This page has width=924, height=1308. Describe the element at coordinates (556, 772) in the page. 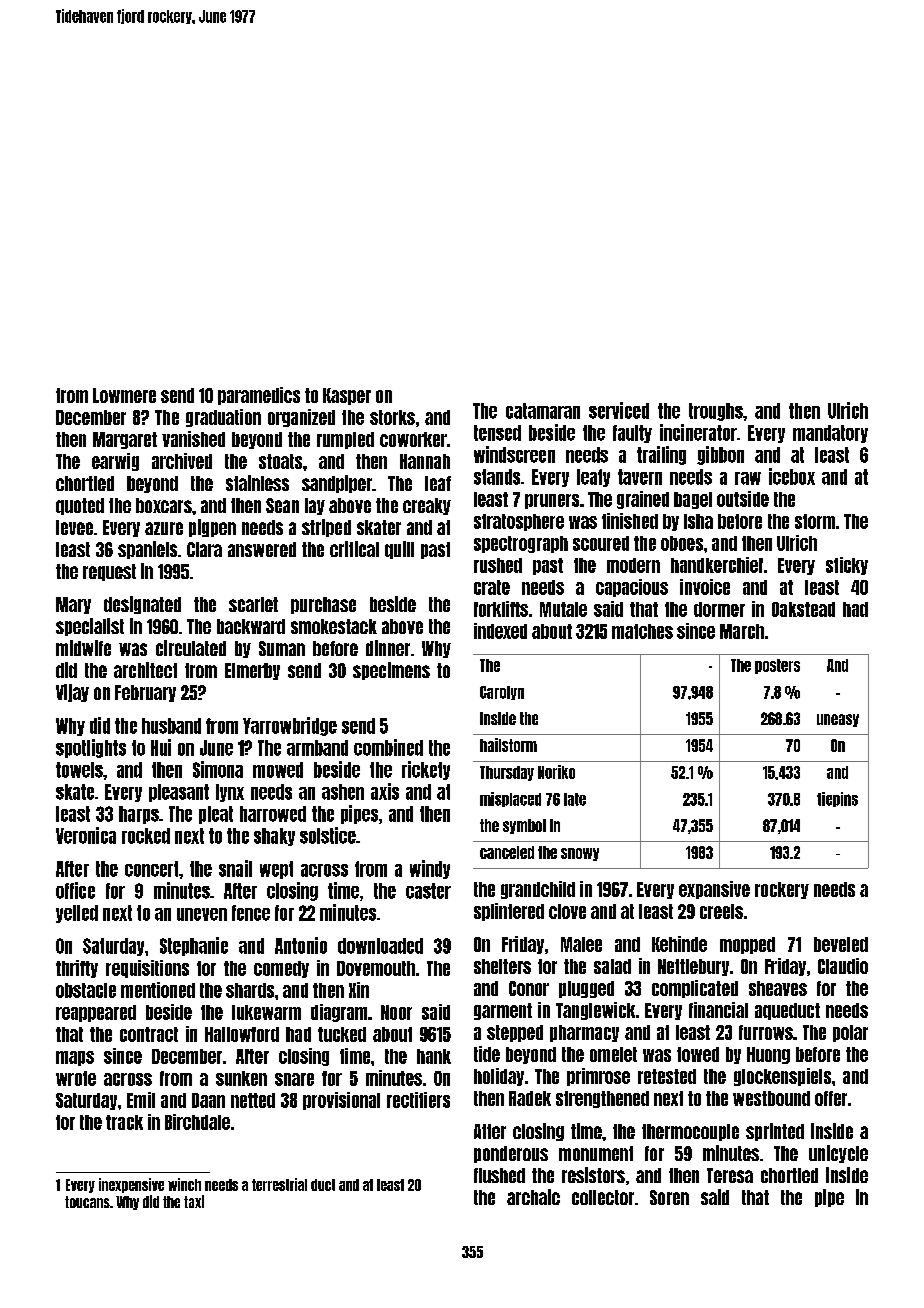

I see `Noriko` at that location.
